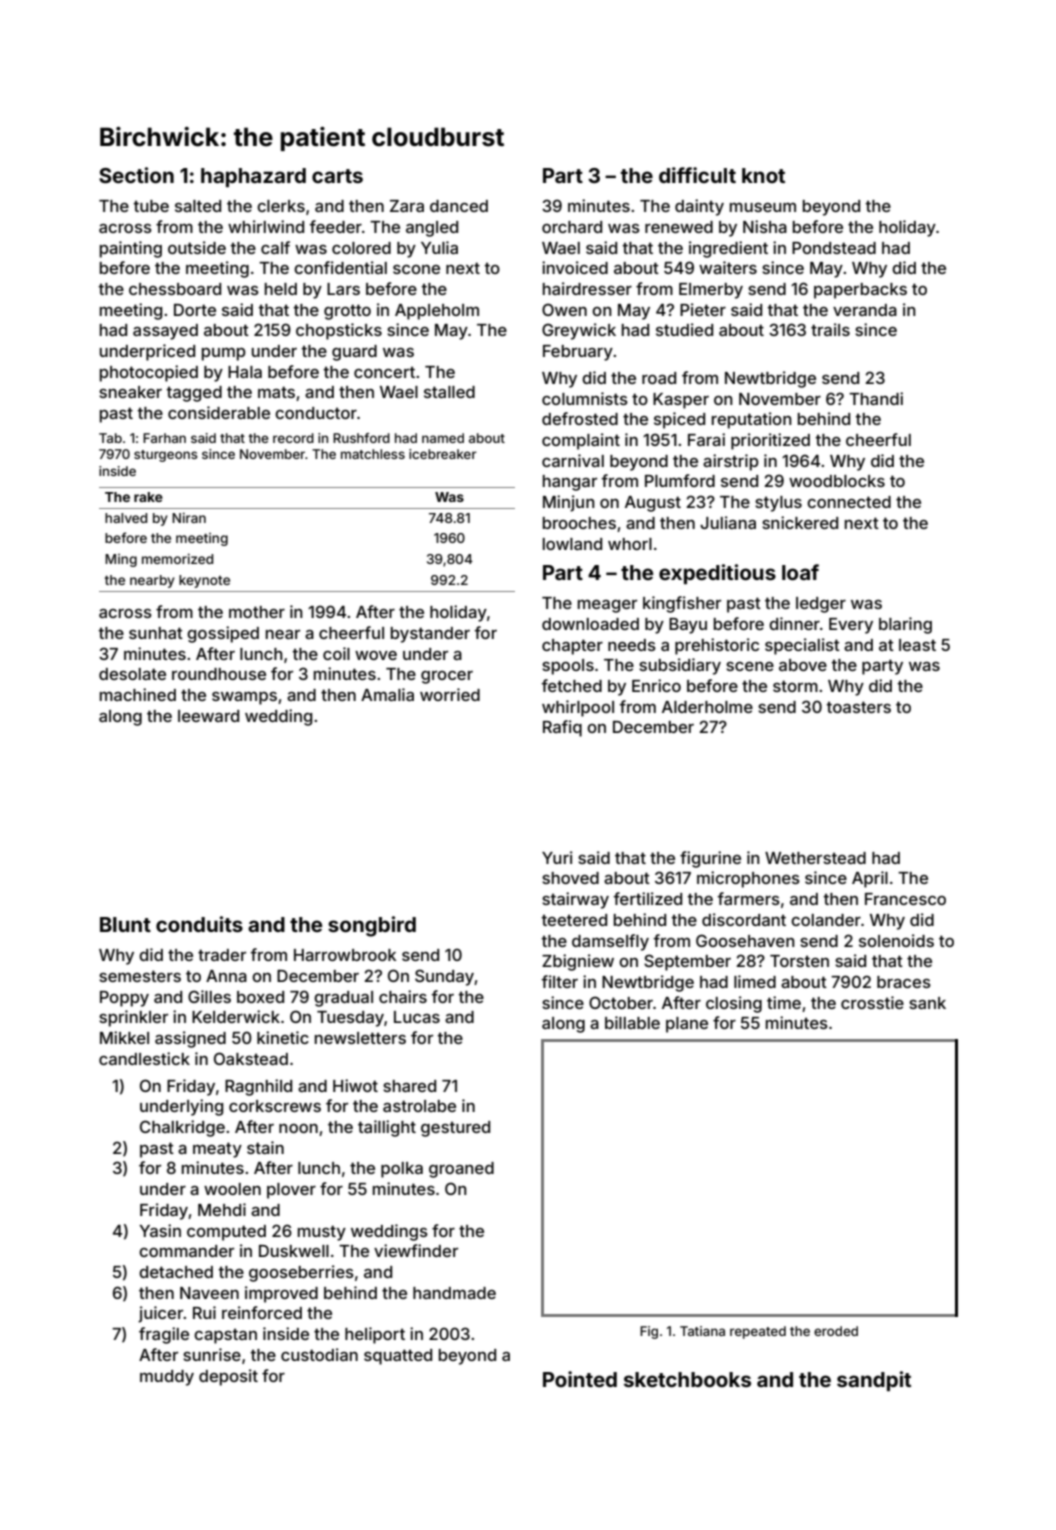  I want to click on Tab, so click(110, 438).
